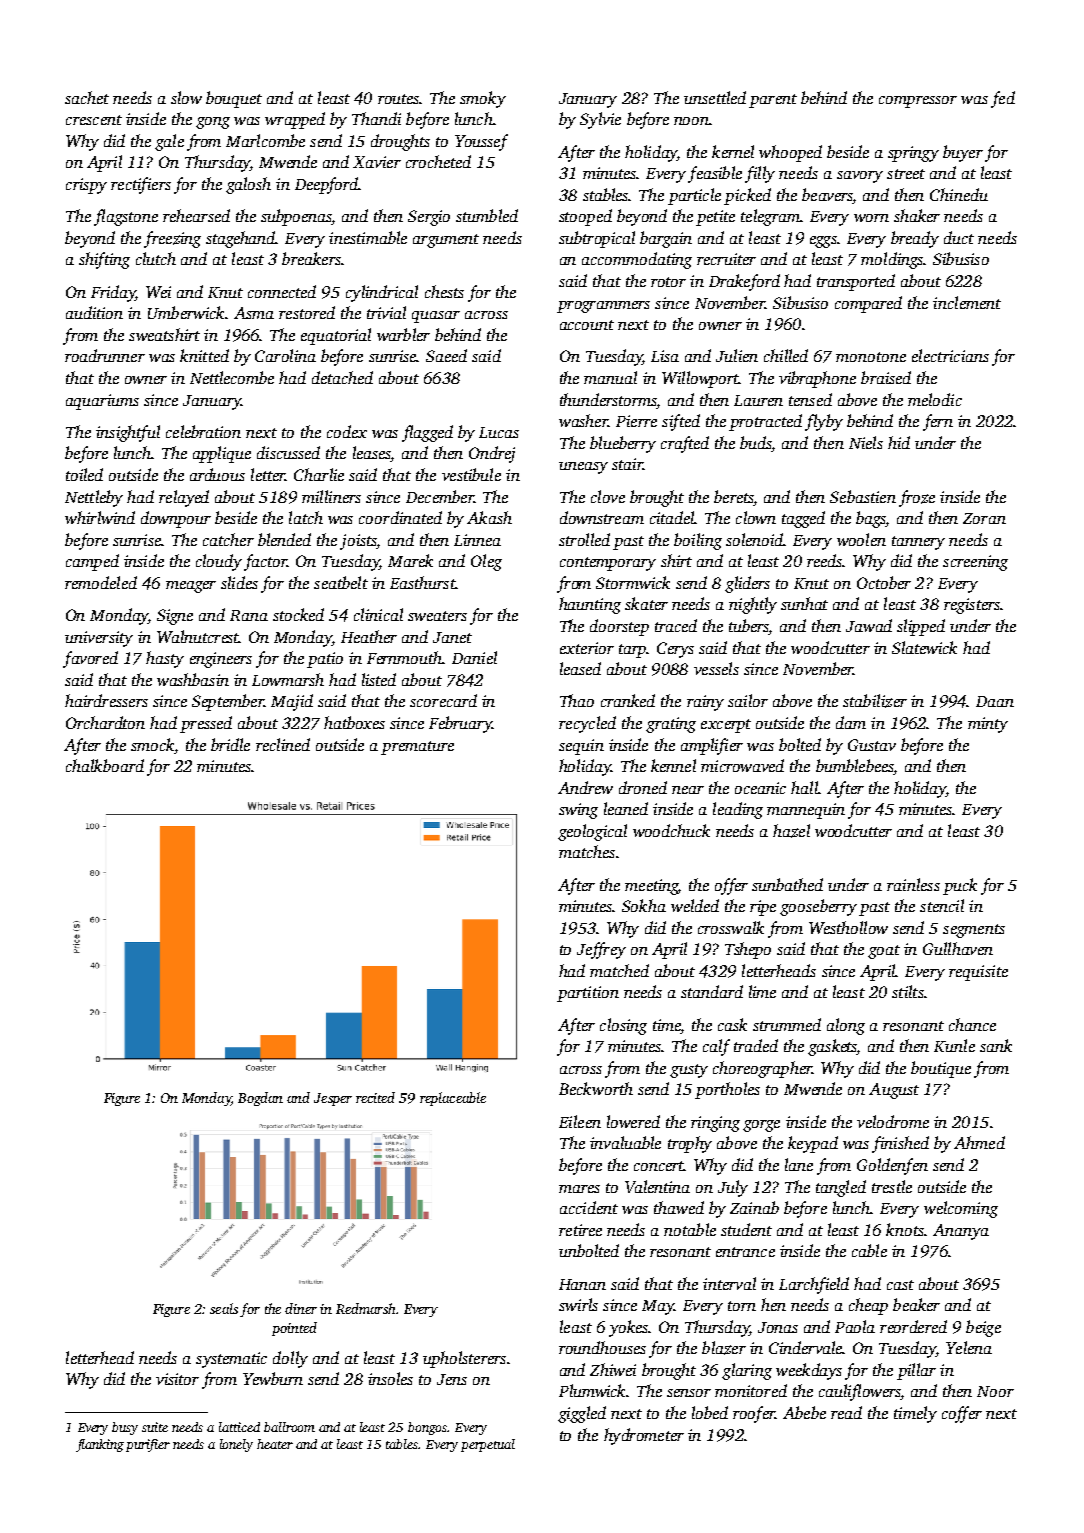 The height and width of the screenshot is (1533, 1084). Describe the element at coordinates (260, 1099) in the screenshot. I see `Bogdan` at that location.
